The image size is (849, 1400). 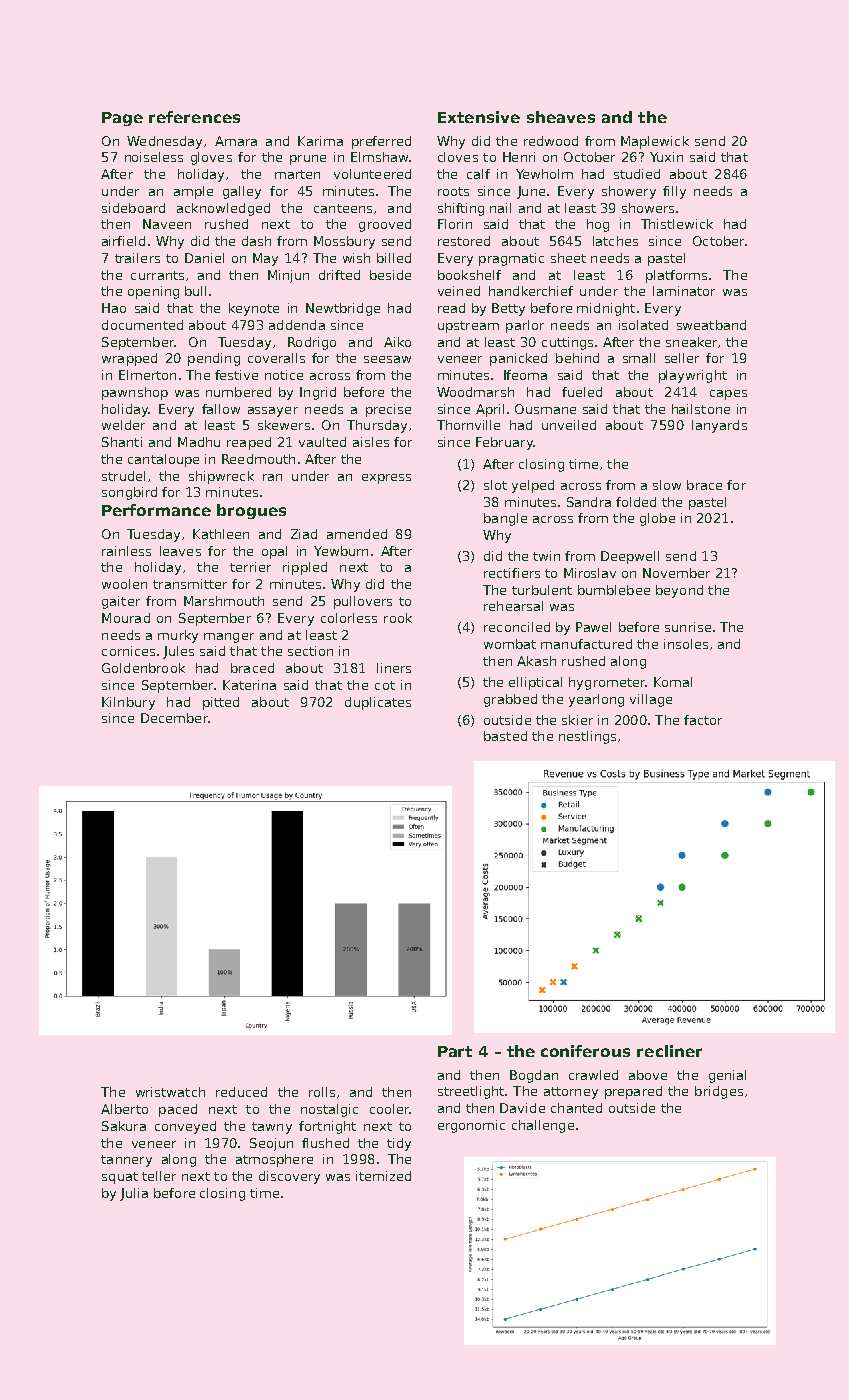 What do you see at coordinates (727, 1076) in the screenshot?
I see `genial` at bounding box center [727, 1076].
